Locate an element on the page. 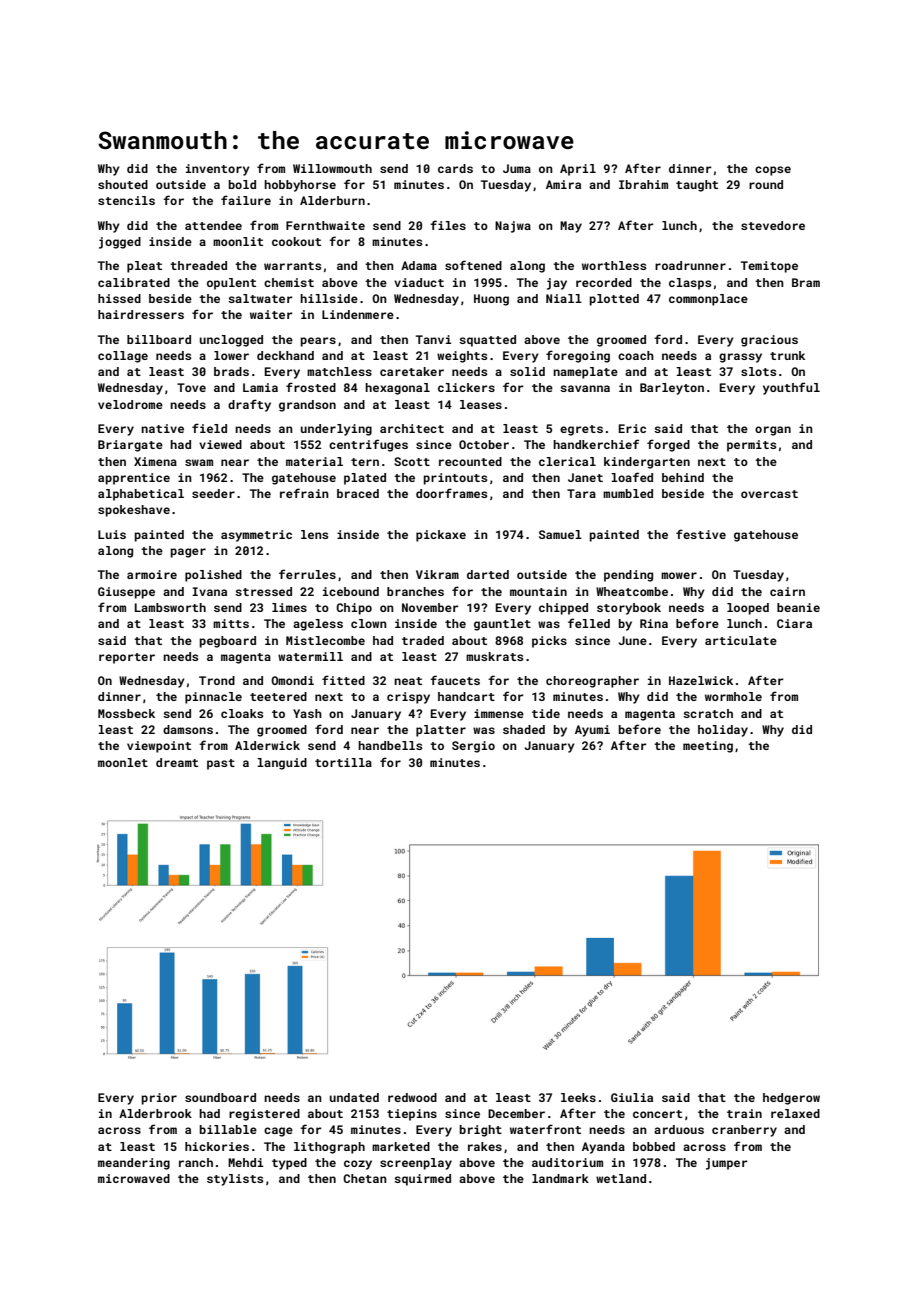 This page has height=1314, width=924. shouted is located at coordinates (123, 184).
